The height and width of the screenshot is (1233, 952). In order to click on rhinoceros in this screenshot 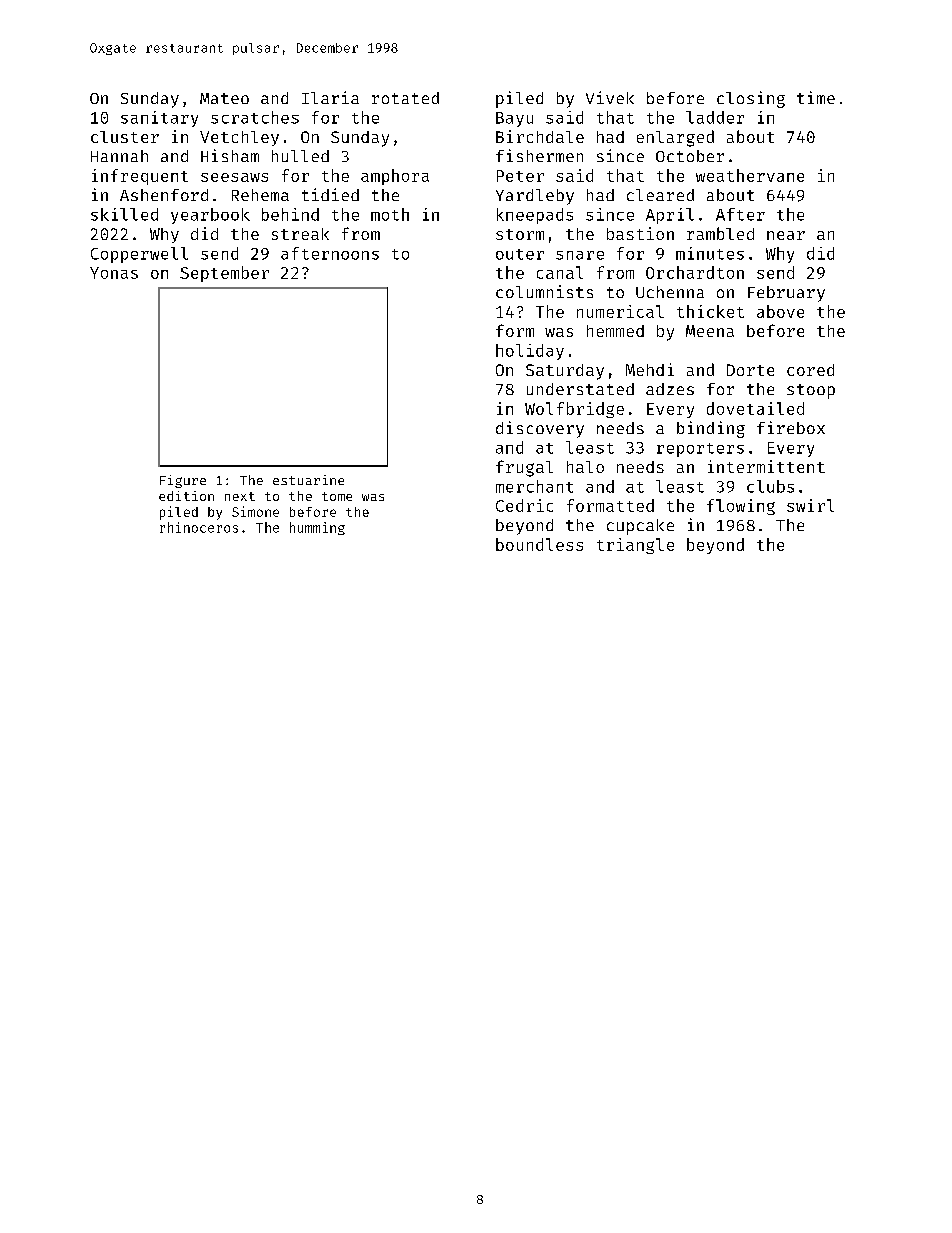, I will do `click(199, 527)`.
